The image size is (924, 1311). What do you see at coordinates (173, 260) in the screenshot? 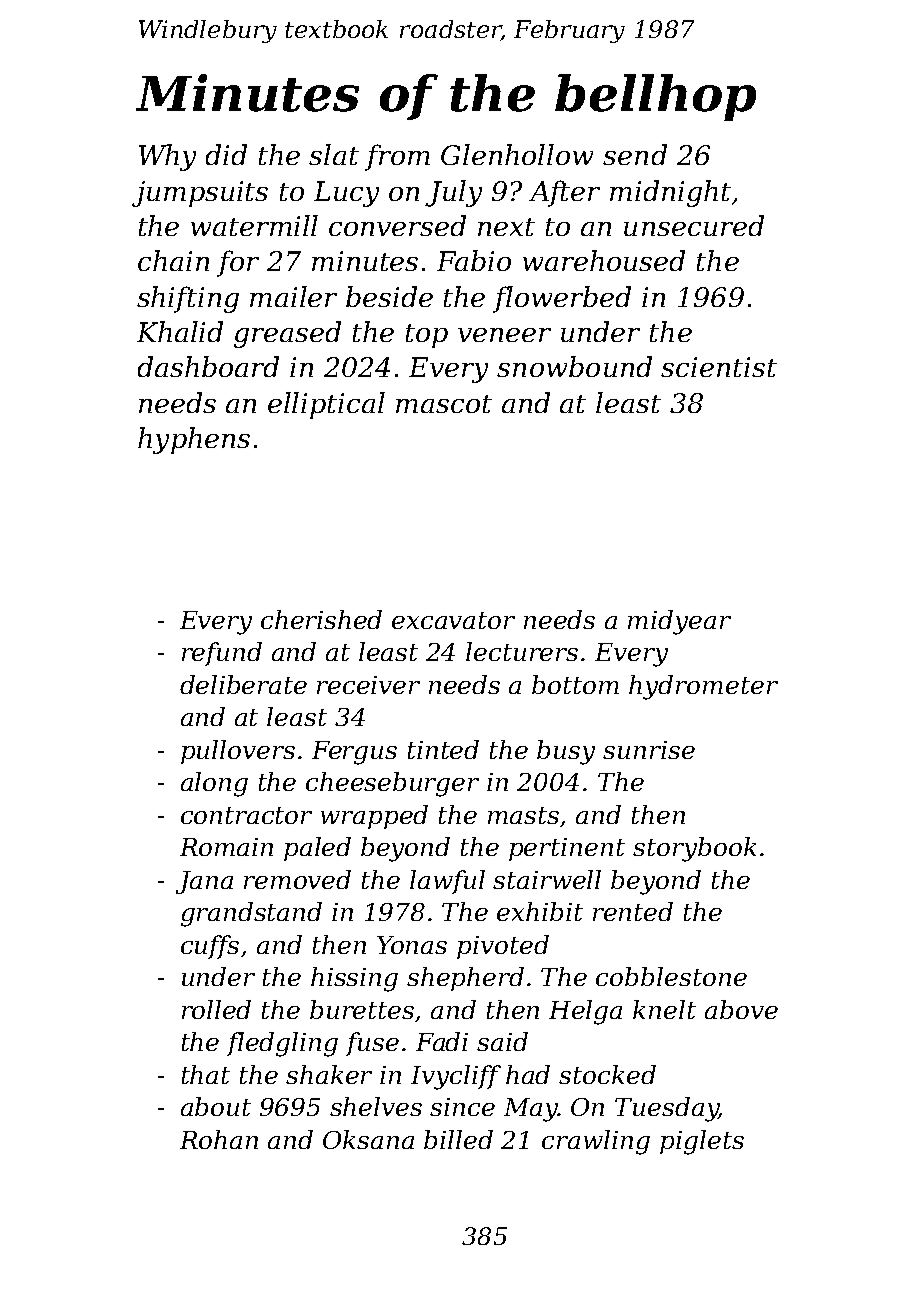
I see `chain` at bounding box center [173, 260].
